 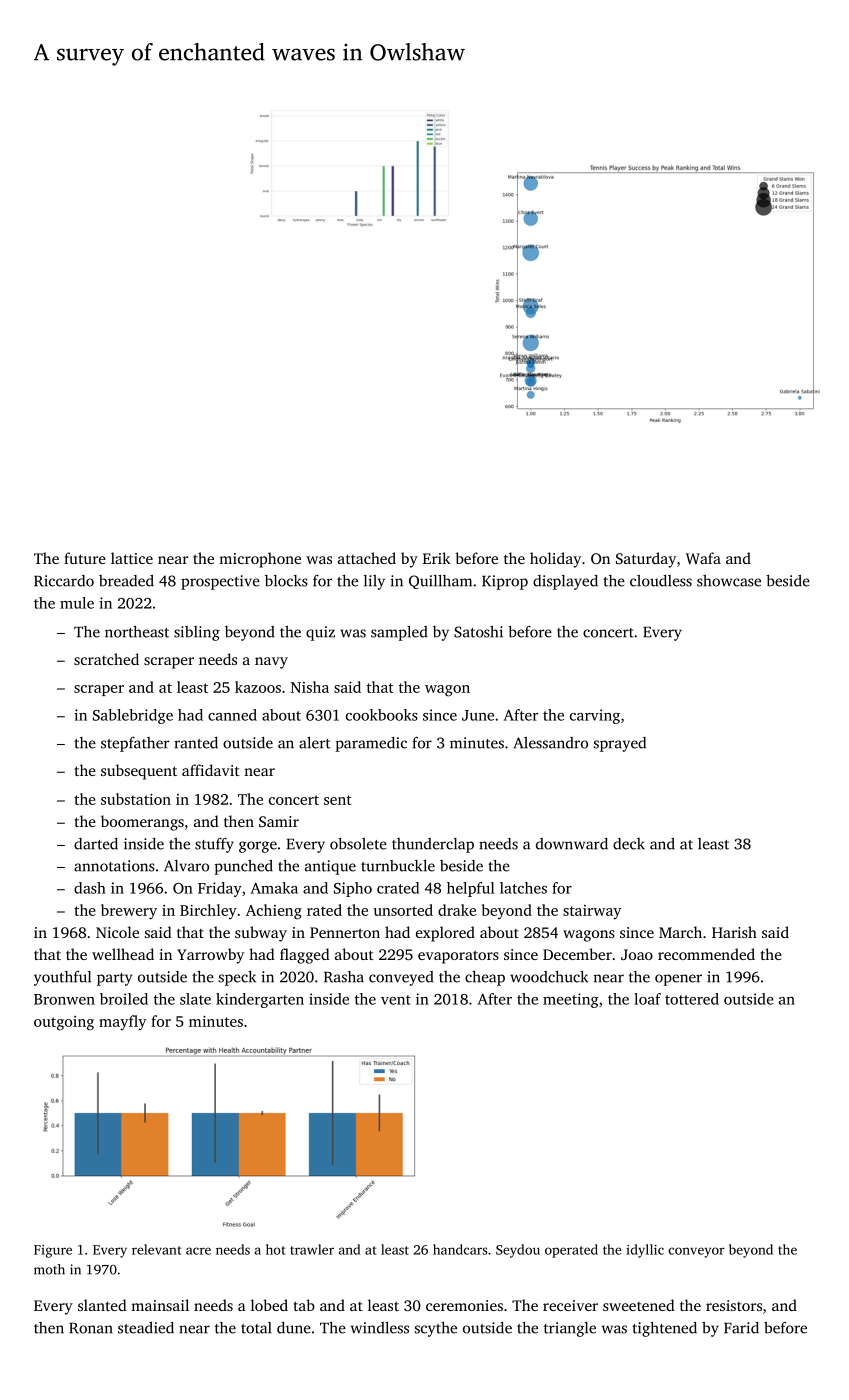 I want to click on darted, so click(x=96, y=844).
